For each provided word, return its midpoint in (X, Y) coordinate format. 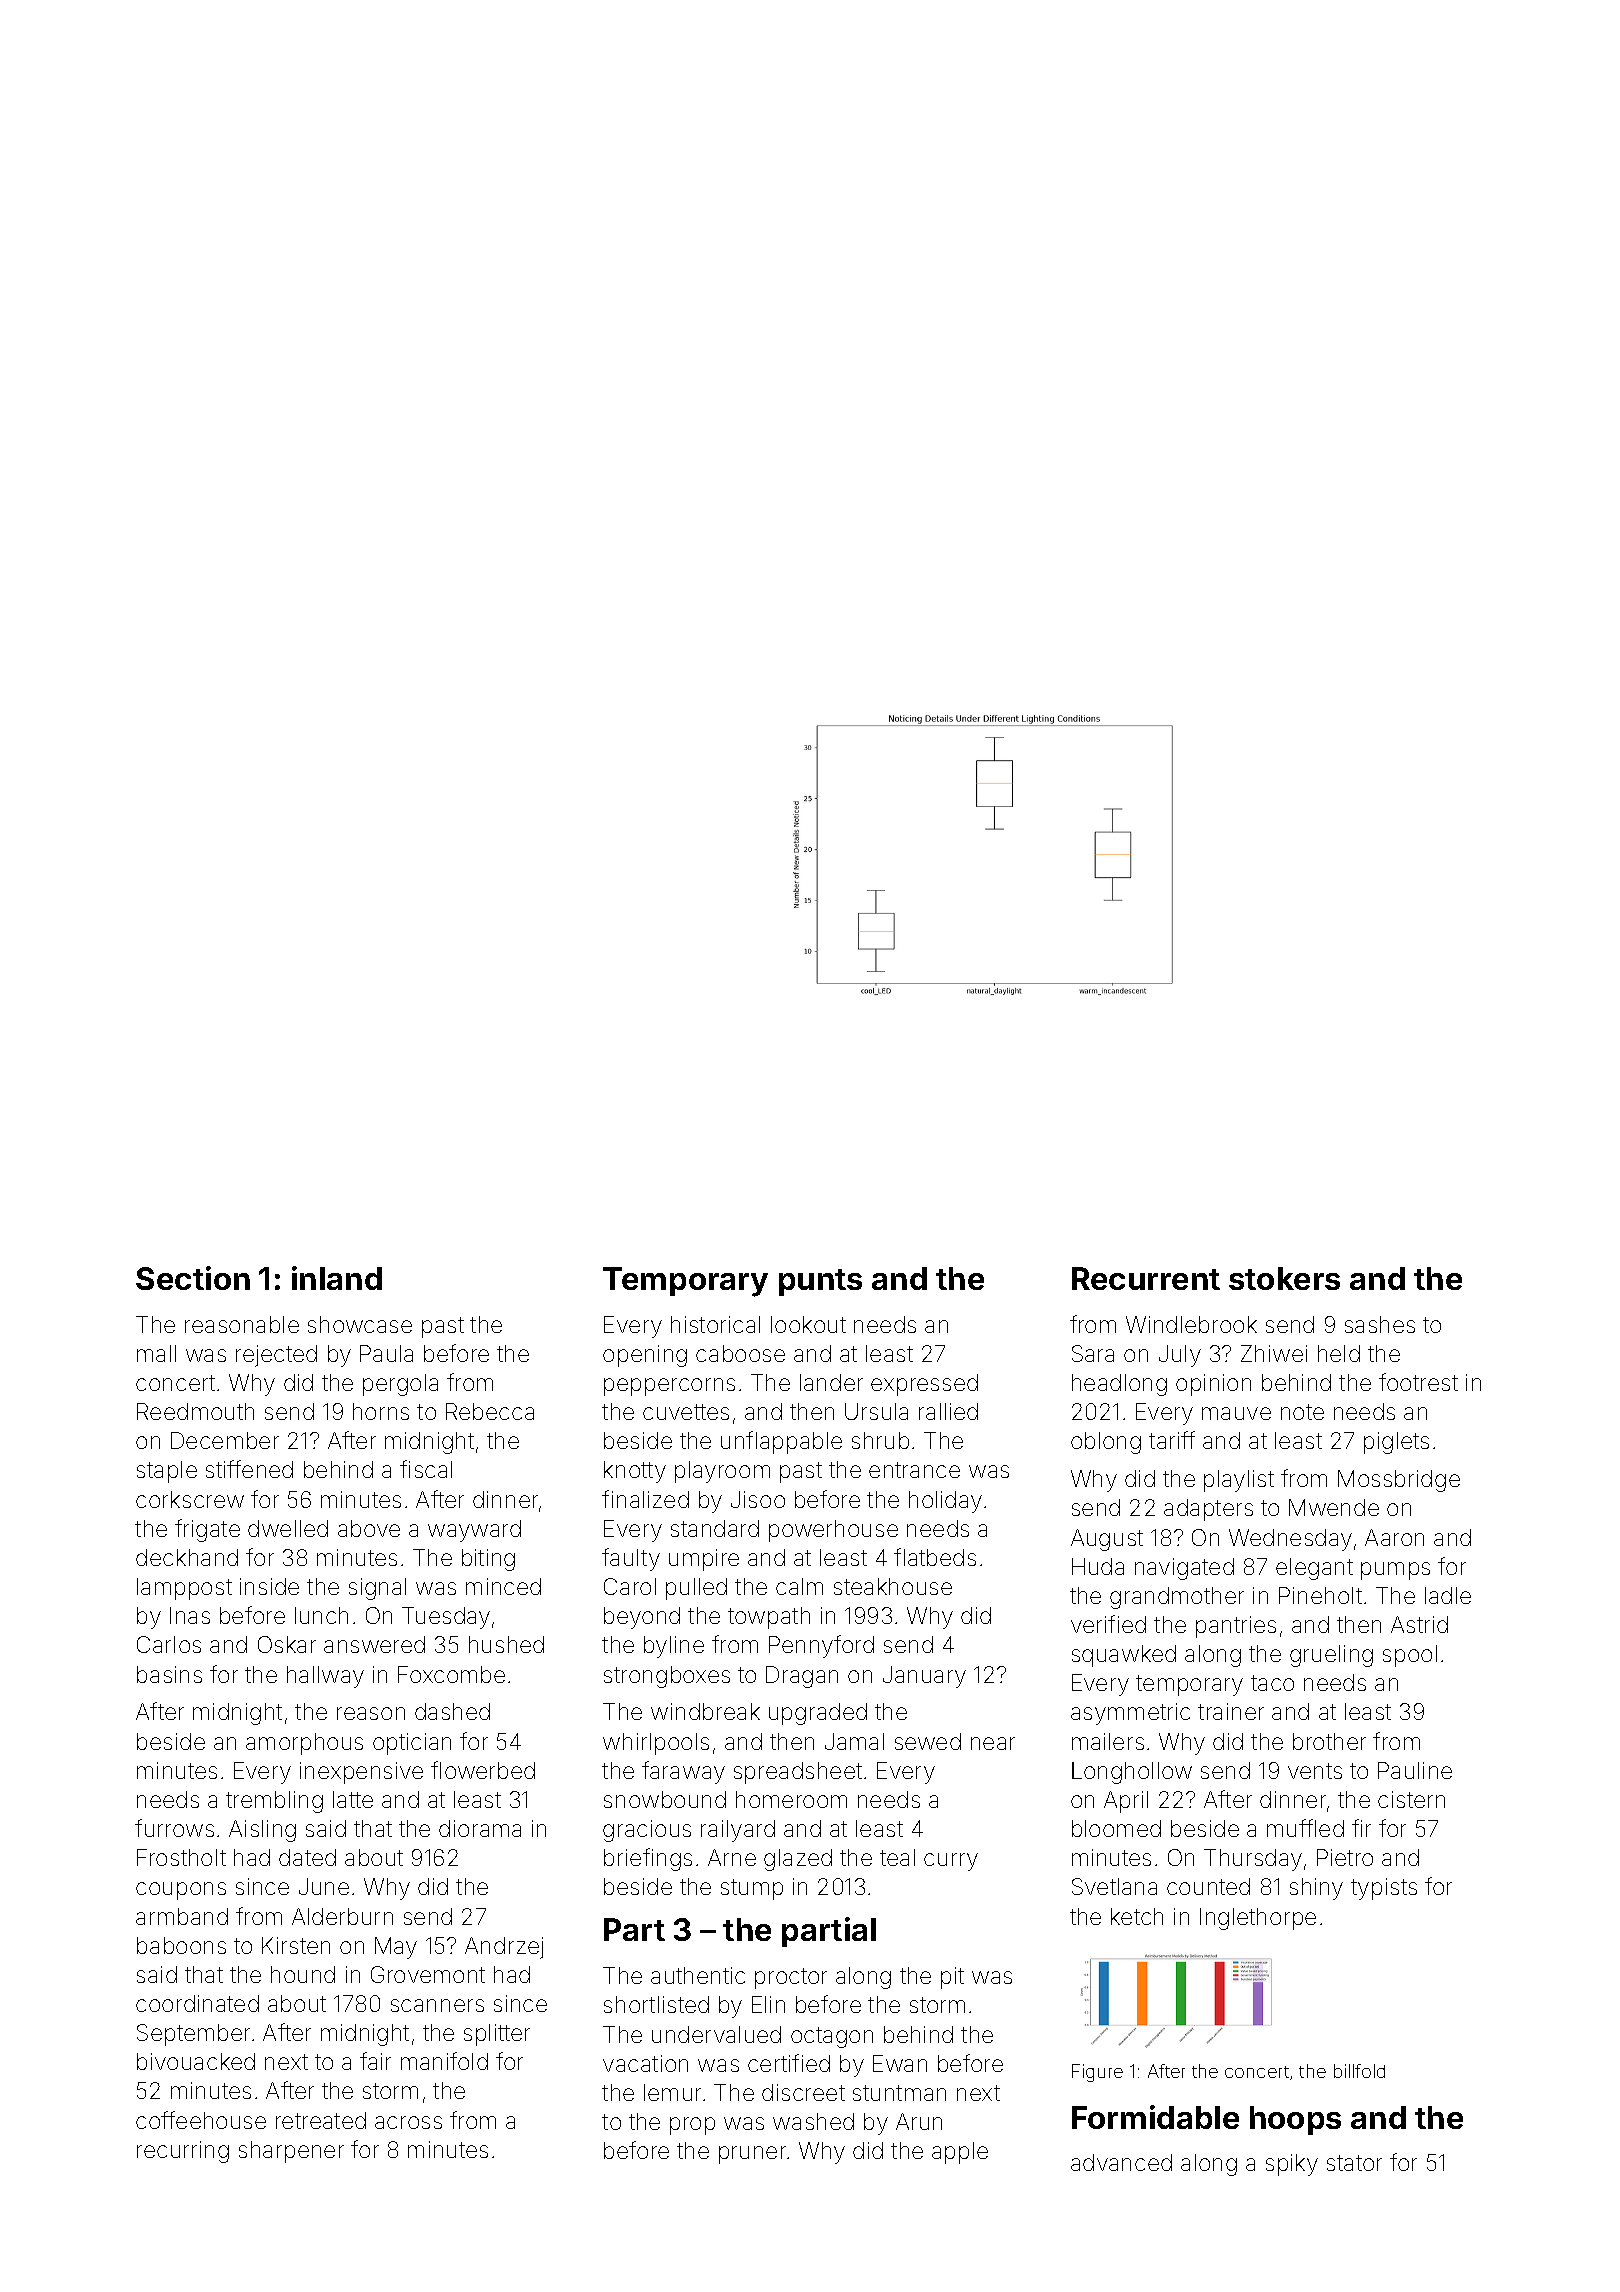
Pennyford (821, 1646)
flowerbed (483, 1770)
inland (337, 1278)
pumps (1395, 1571)
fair (375, 2061)
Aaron (1394, 1537)
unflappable (781, 1442)
